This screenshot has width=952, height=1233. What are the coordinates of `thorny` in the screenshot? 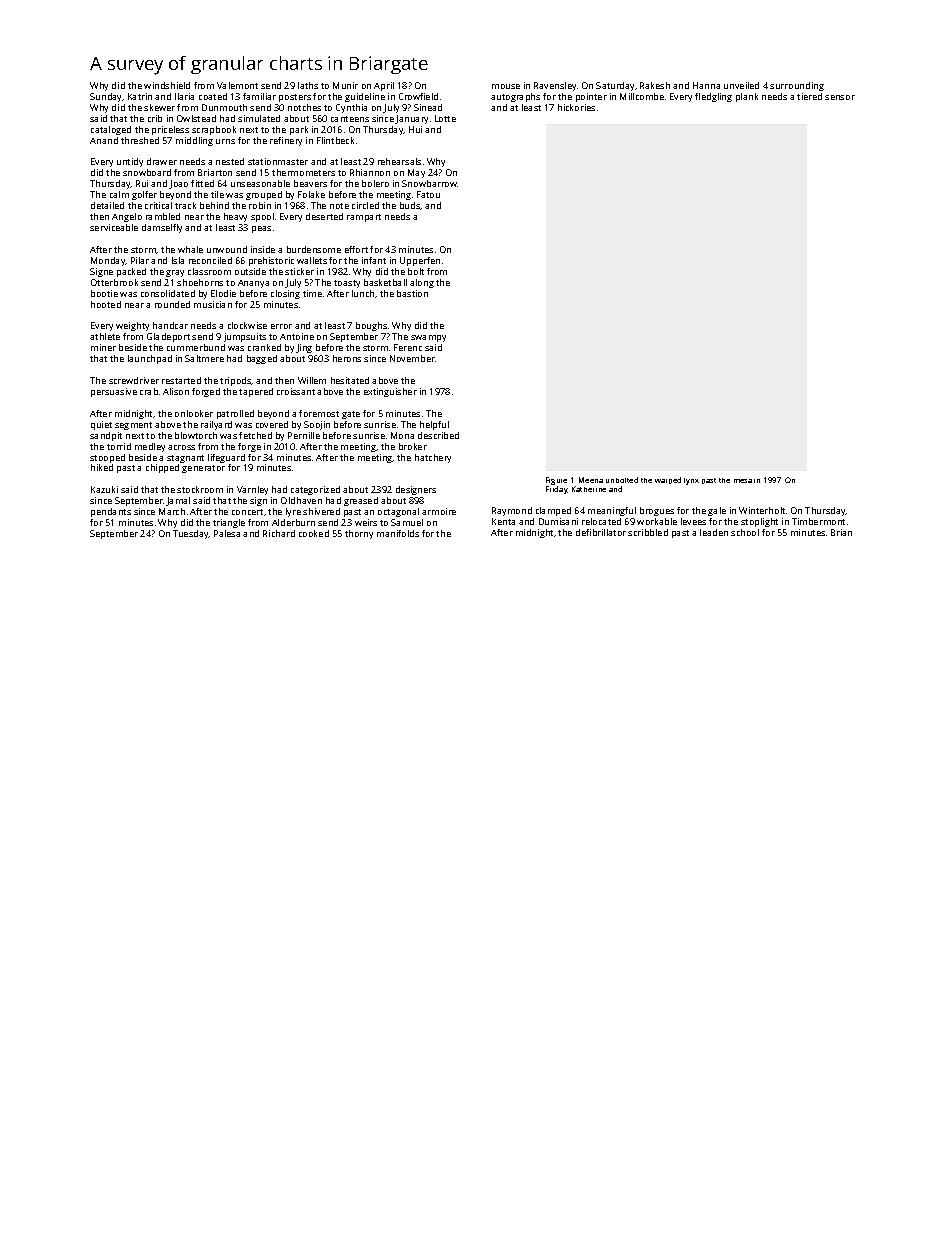 It's located at (359, 534).
